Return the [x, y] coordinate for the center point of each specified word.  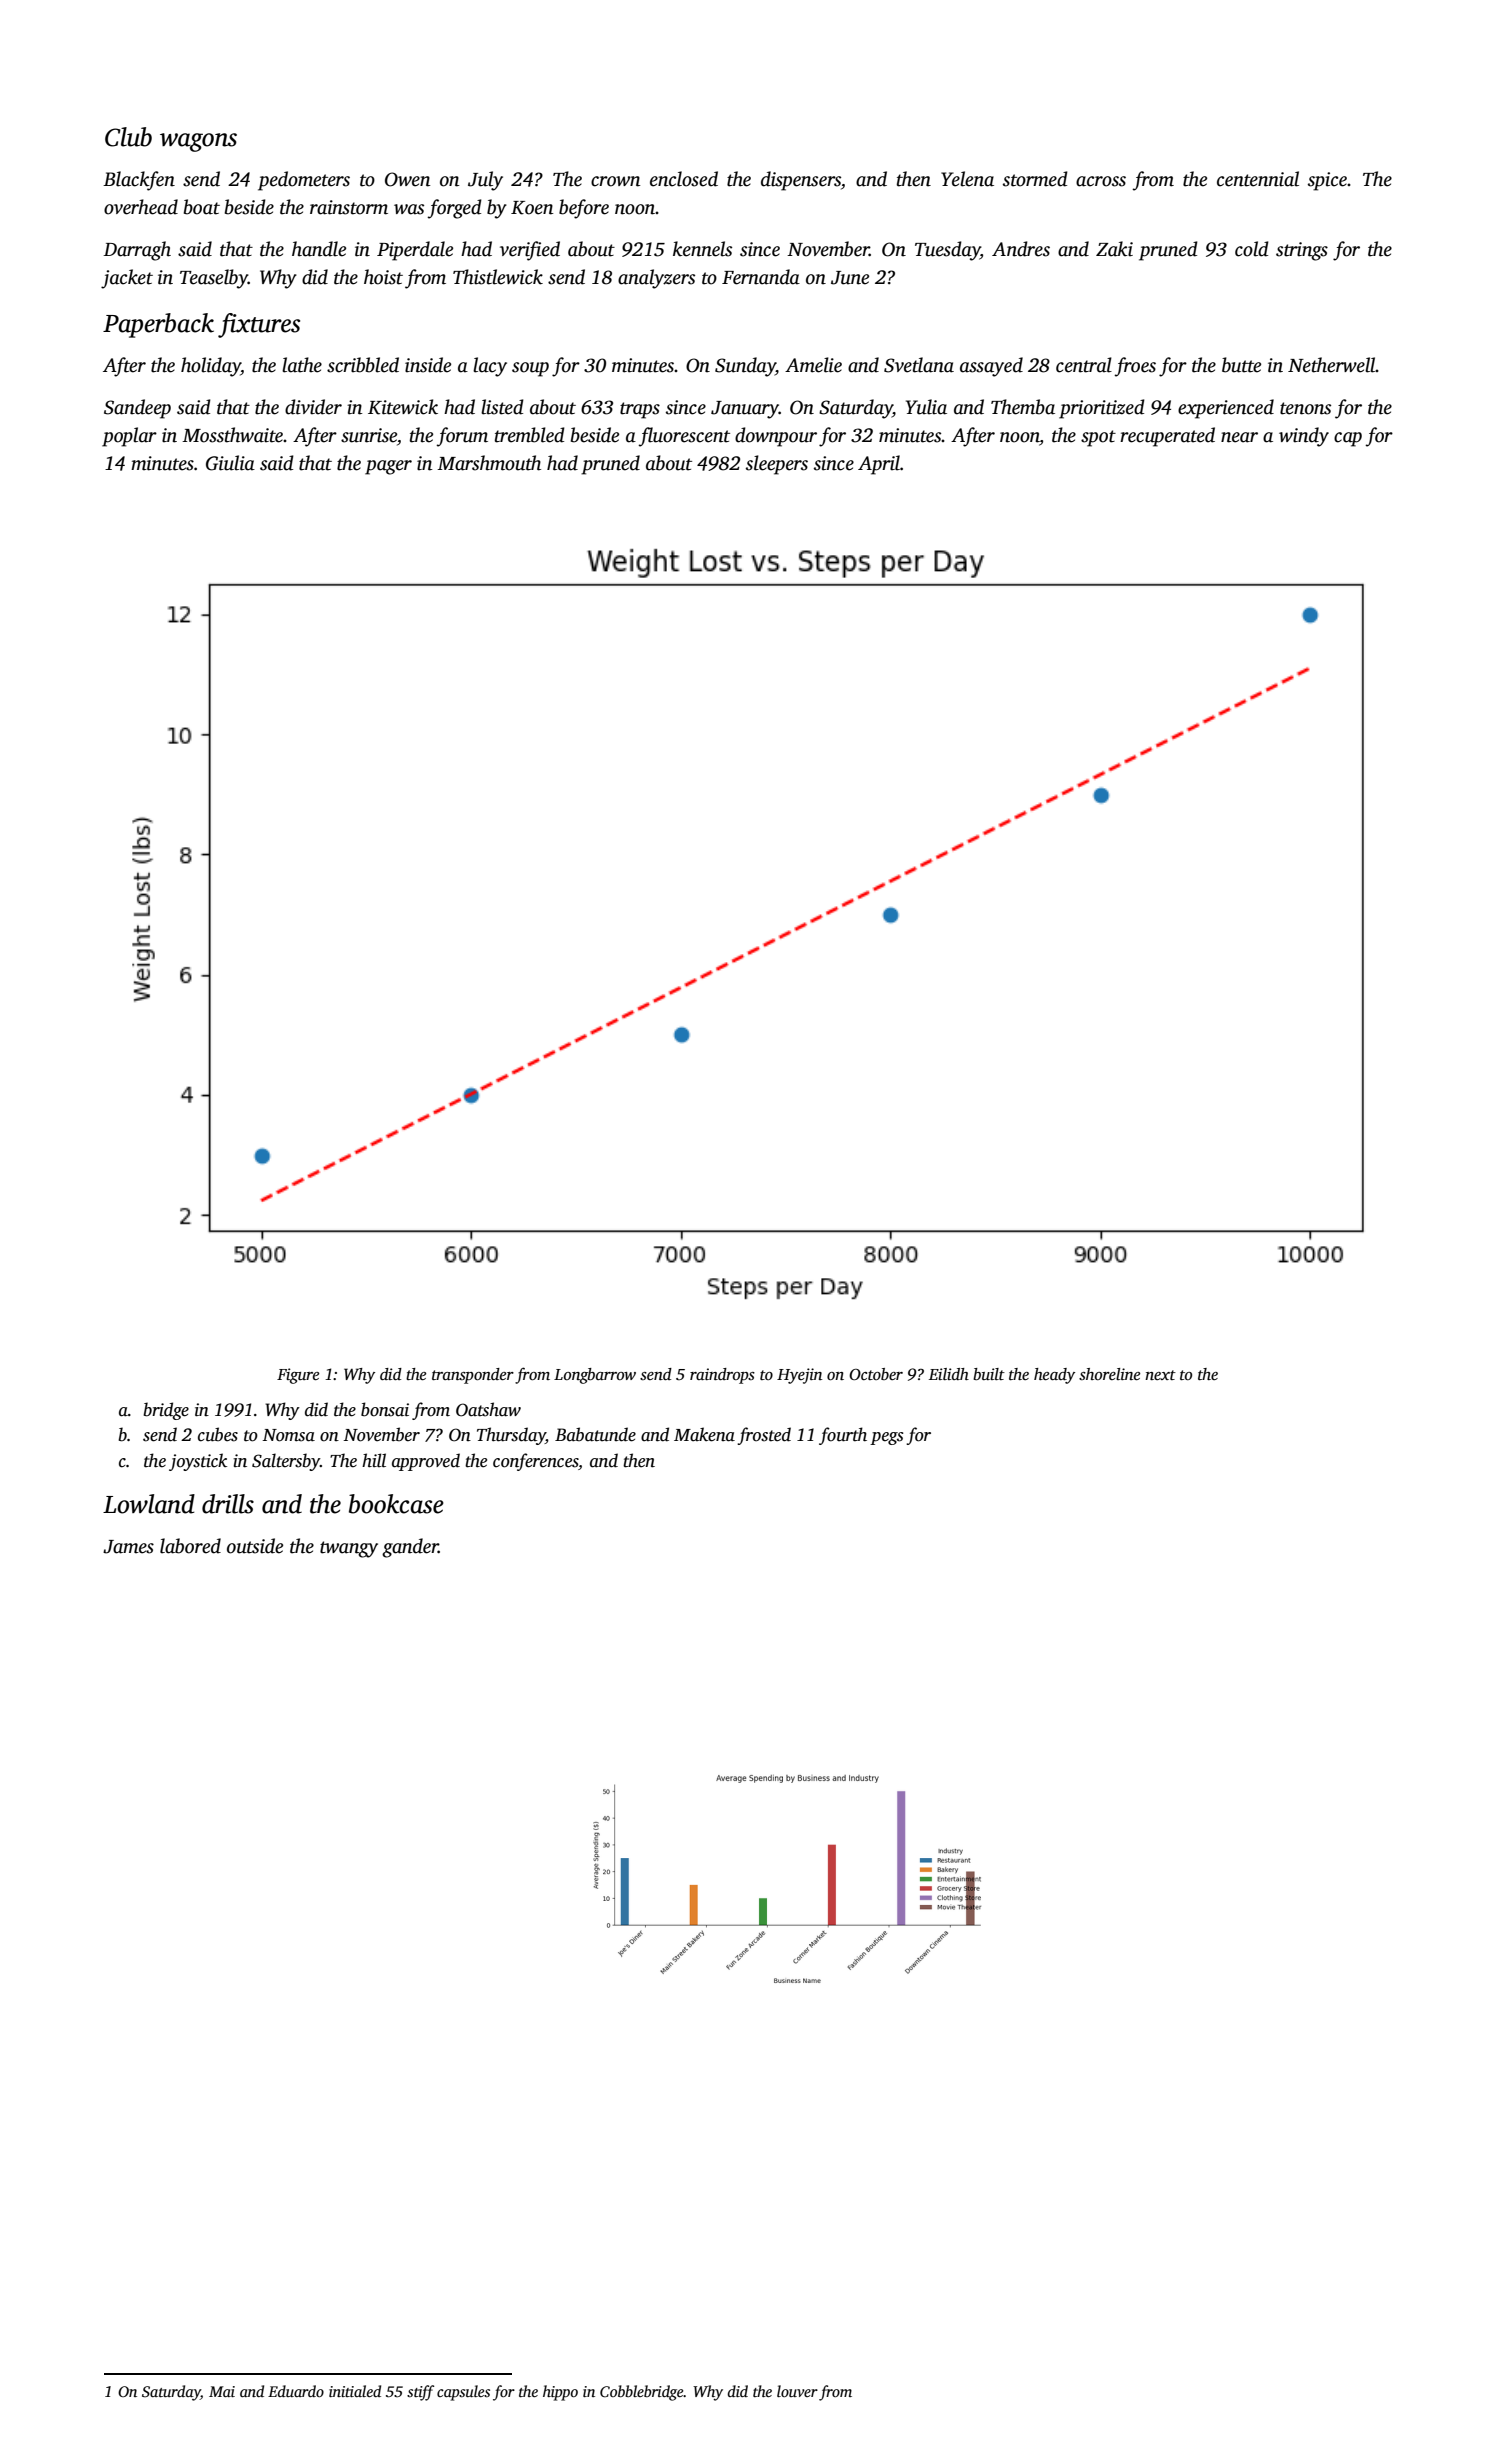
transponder [473, 1376]
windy [1304, 437]
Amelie [813, 365]
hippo [560, 2393]
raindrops [722, 1376]
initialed [355, 2391]
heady [1054, 1376]
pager [388, 467]
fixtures [259, 325]
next [1160, 1375]
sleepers [777, 465]
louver [797, 2391]
